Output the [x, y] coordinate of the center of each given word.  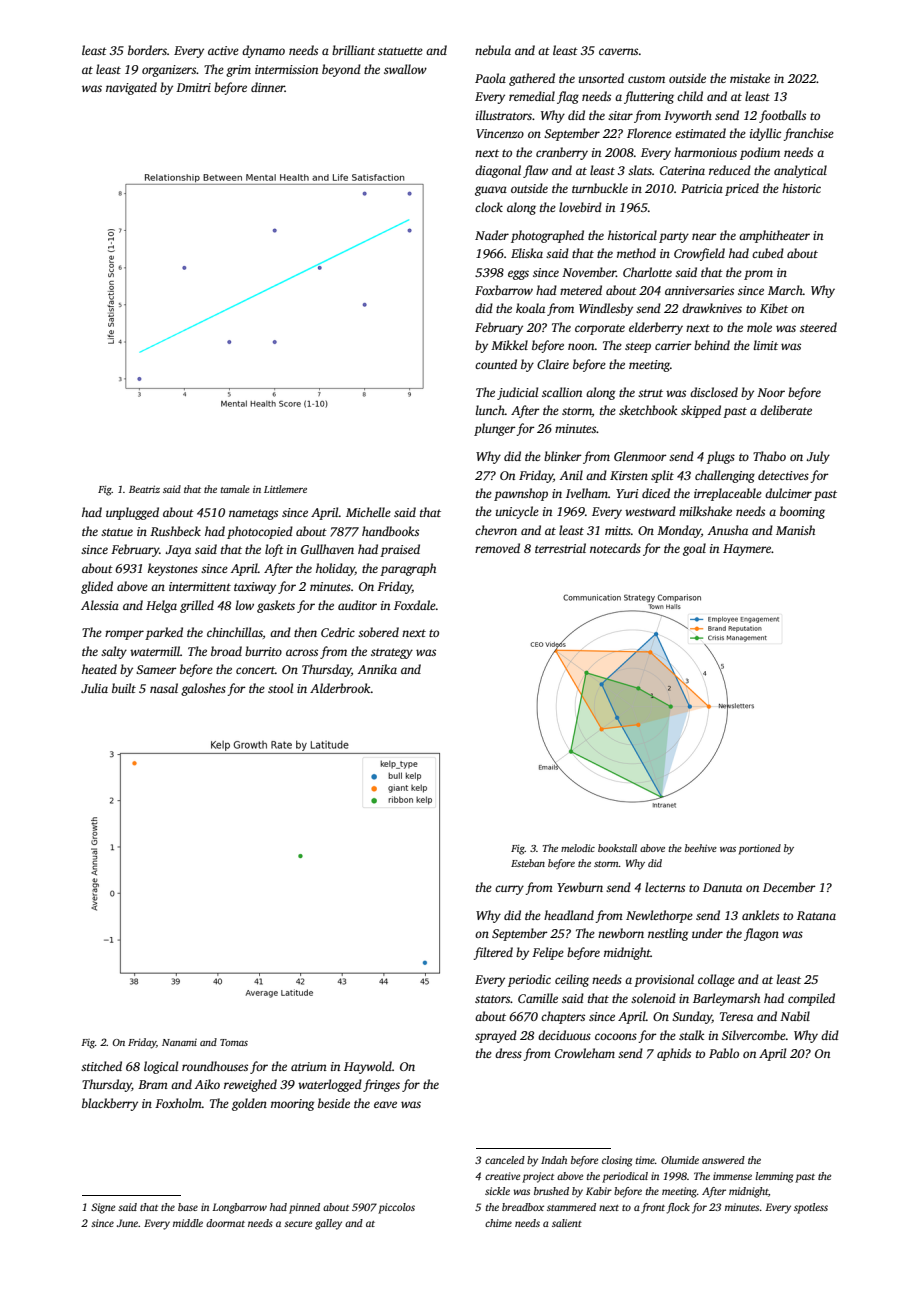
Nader [492, 235]
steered [818, 327]
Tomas [234, 1042]
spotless [811, 1208]
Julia [94, 688]
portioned [760, 849]
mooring [292, 1105]
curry [509, 890]
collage [716, 980]
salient [567, 1223]
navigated [131, 88]
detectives [783, 475]
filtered [493, 953]
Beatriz [144, 489]
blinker [563, 456]
